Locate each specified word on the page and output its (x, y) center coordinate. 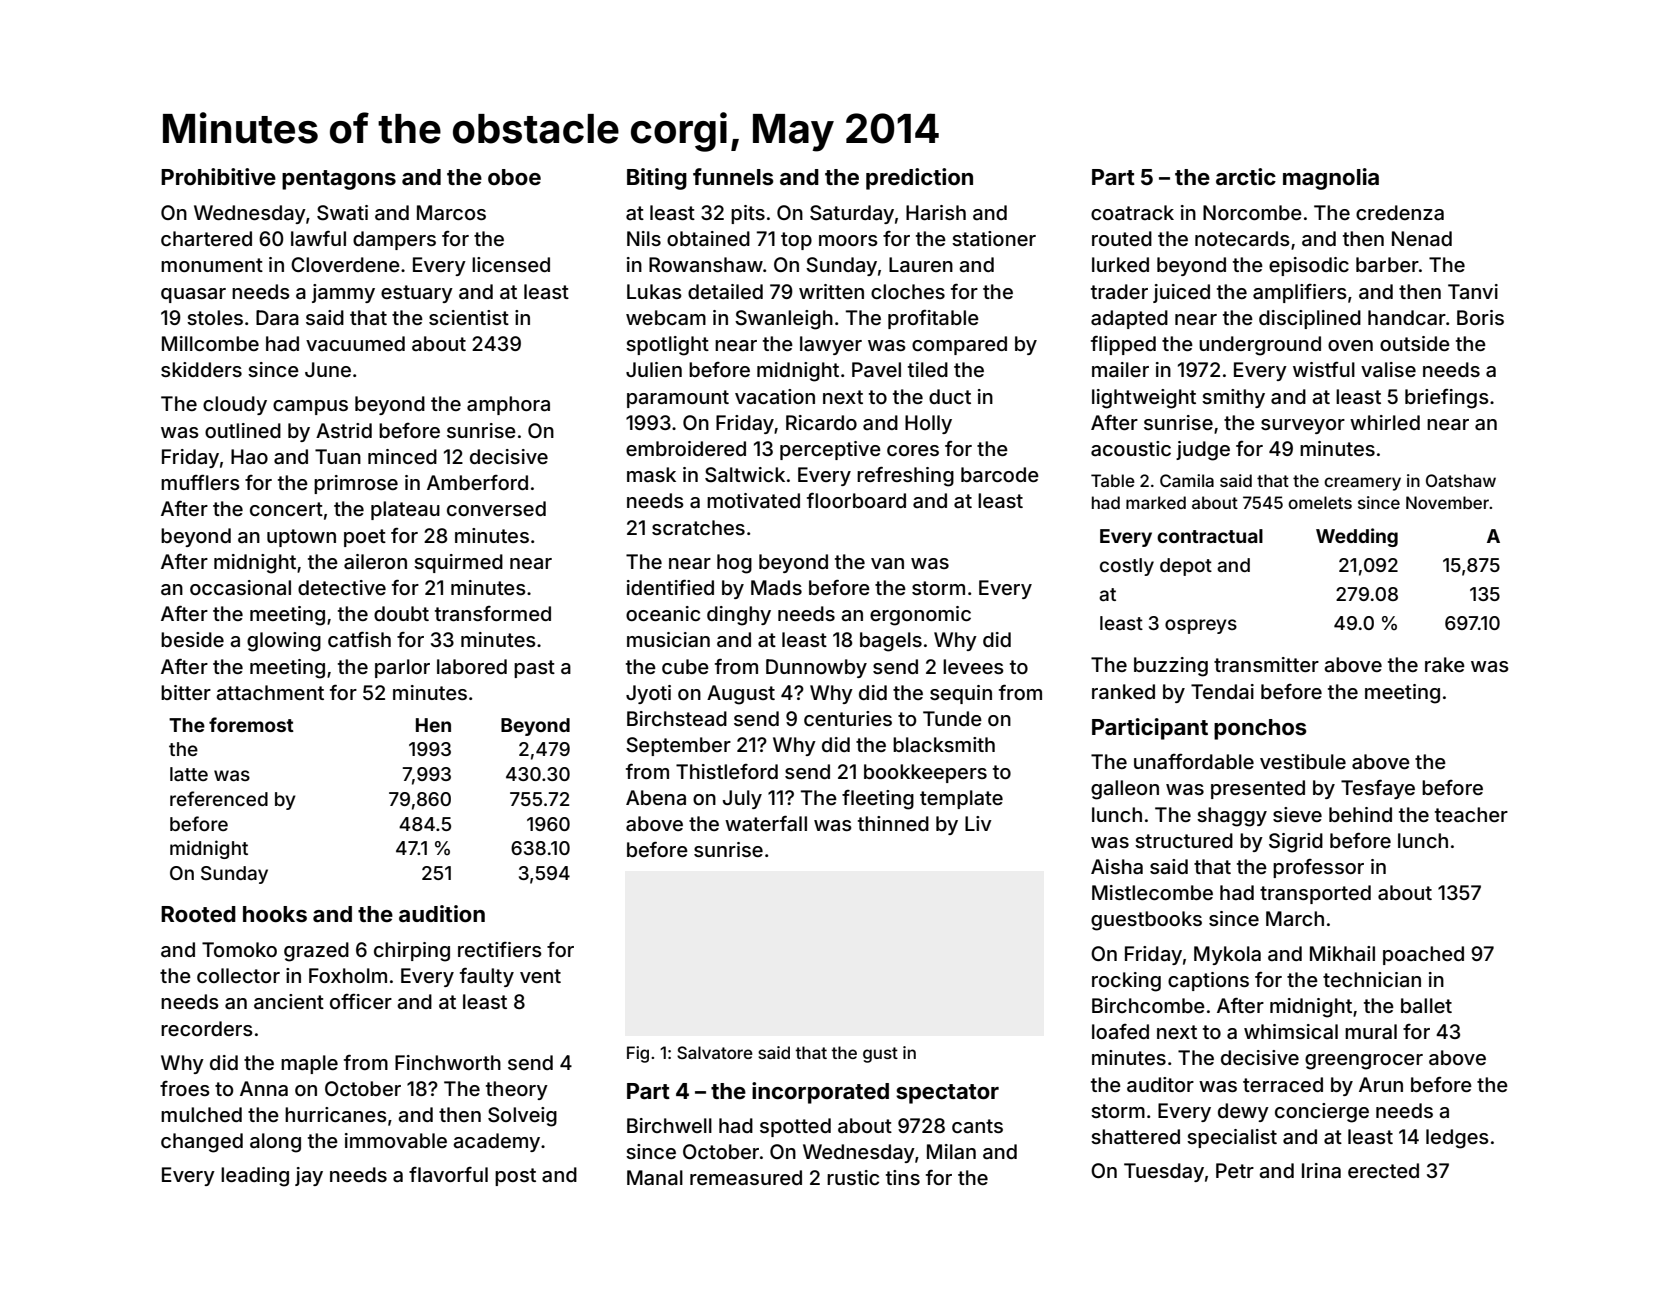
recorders (207, 1028)
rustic (853, 1177)
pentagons (339, 180)
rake (1445, 664)
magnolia (1331, 179)
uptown (301, 538)
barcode (1000, 474)
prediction (919, 179)
